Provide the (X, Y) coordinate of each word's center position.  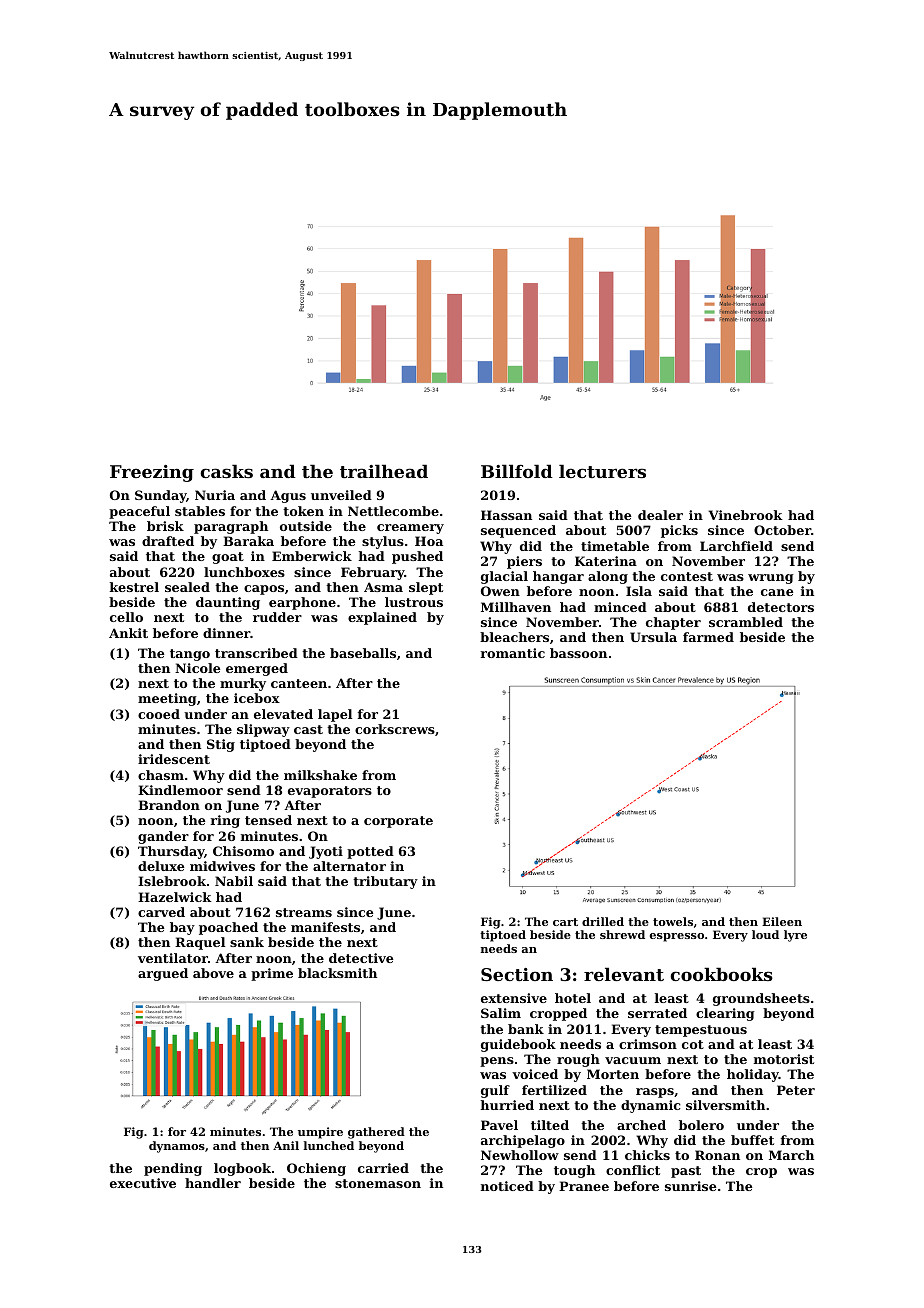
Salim (501, 1013)
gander (163, 837)
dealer (660, 515)
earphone (302, 603)
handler (213, 1183)
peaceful (139, 512)
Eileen (782, 921)
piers (524, 562)
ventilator (173, 958)
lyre (795, 936)
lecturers (602, 471)
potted (370, 852)
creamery (410, 529)
